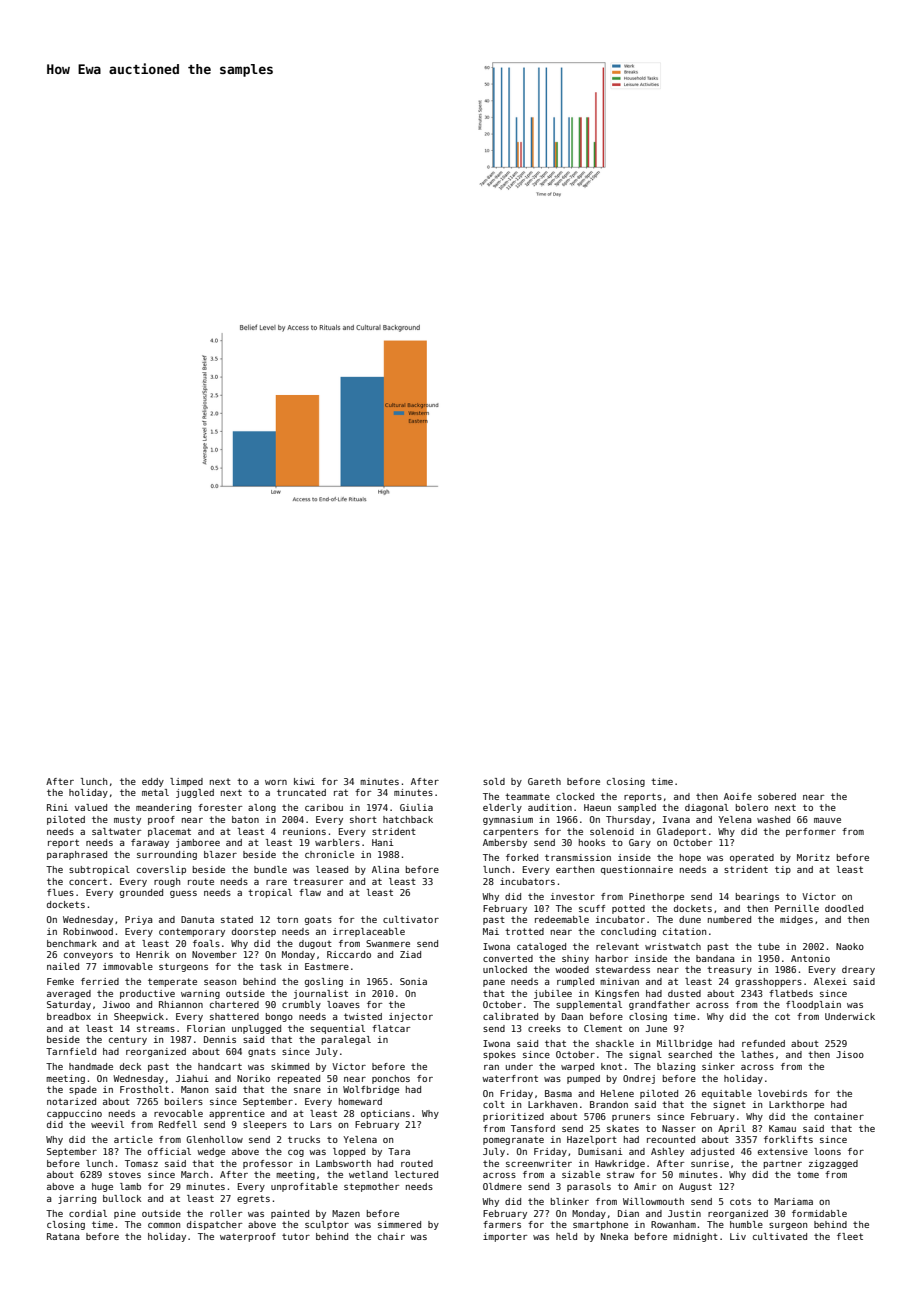 Image resolution: width=924 pixels, height=1308 pixels. What do you see at coordinates (141, 1163) in the document?
I see `Tomasz` at bounding box center [141, 1163].
